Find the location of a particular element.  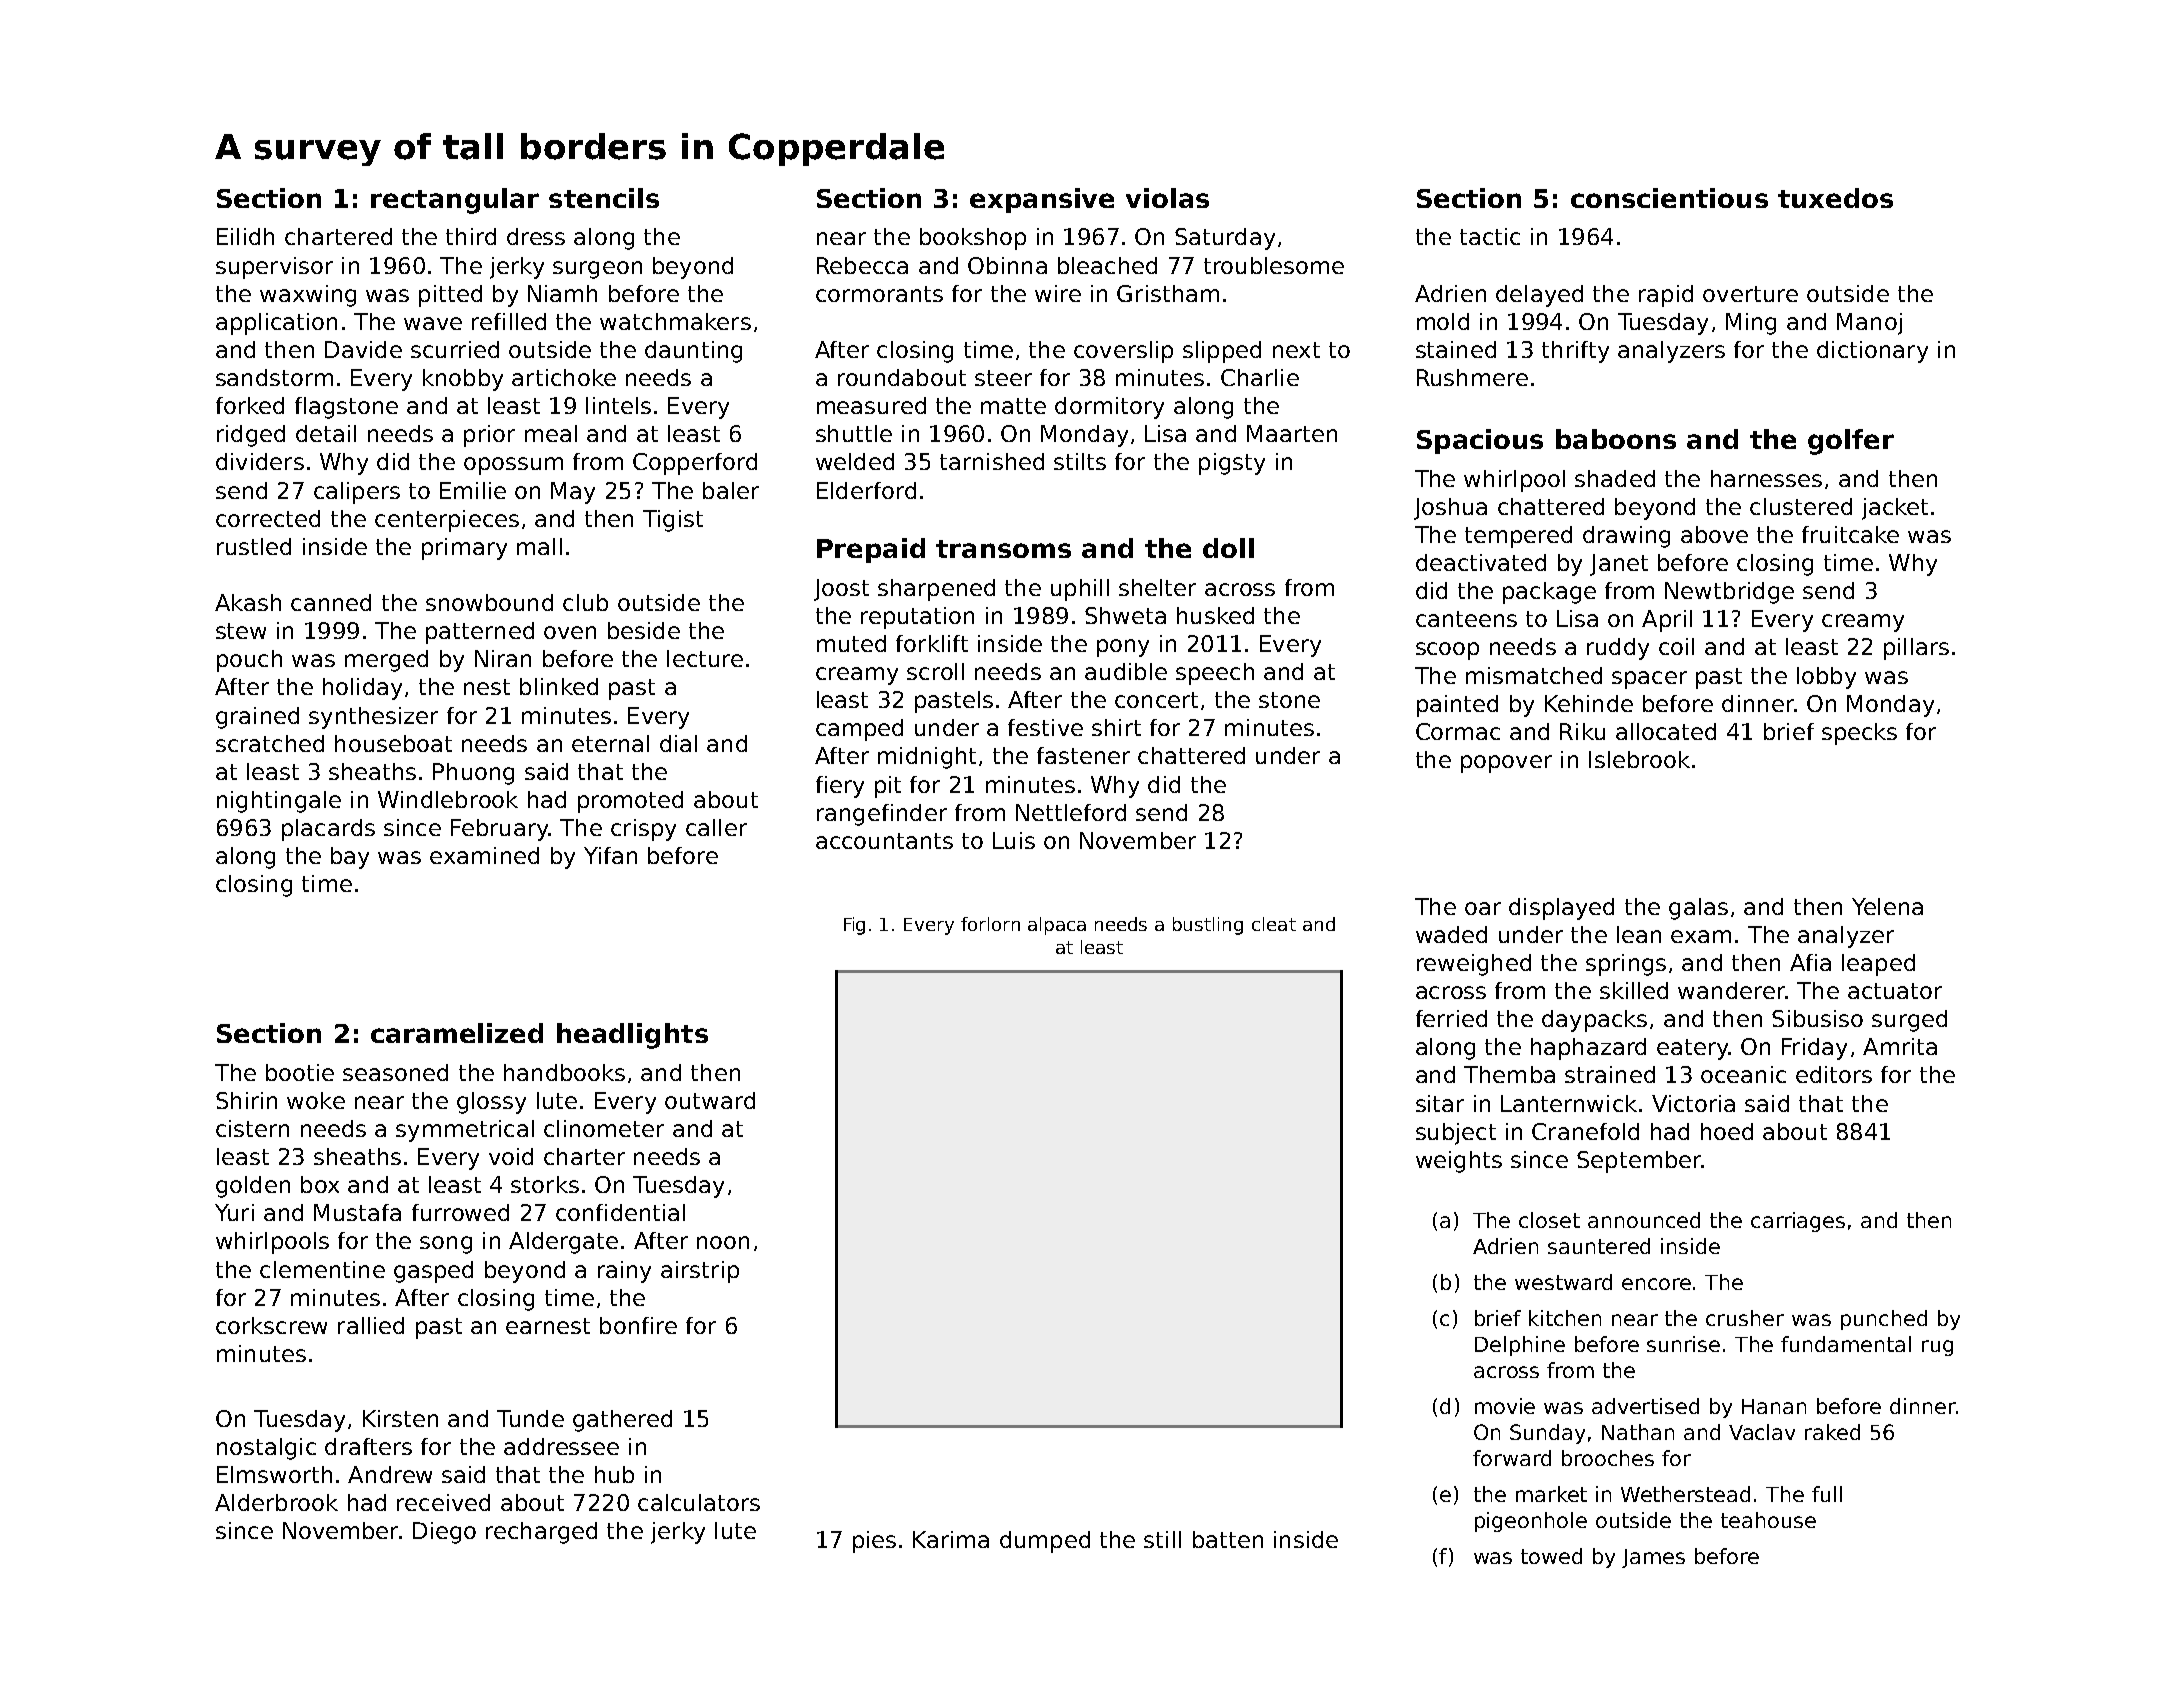

noon is located at coordinates (723, 1242).
